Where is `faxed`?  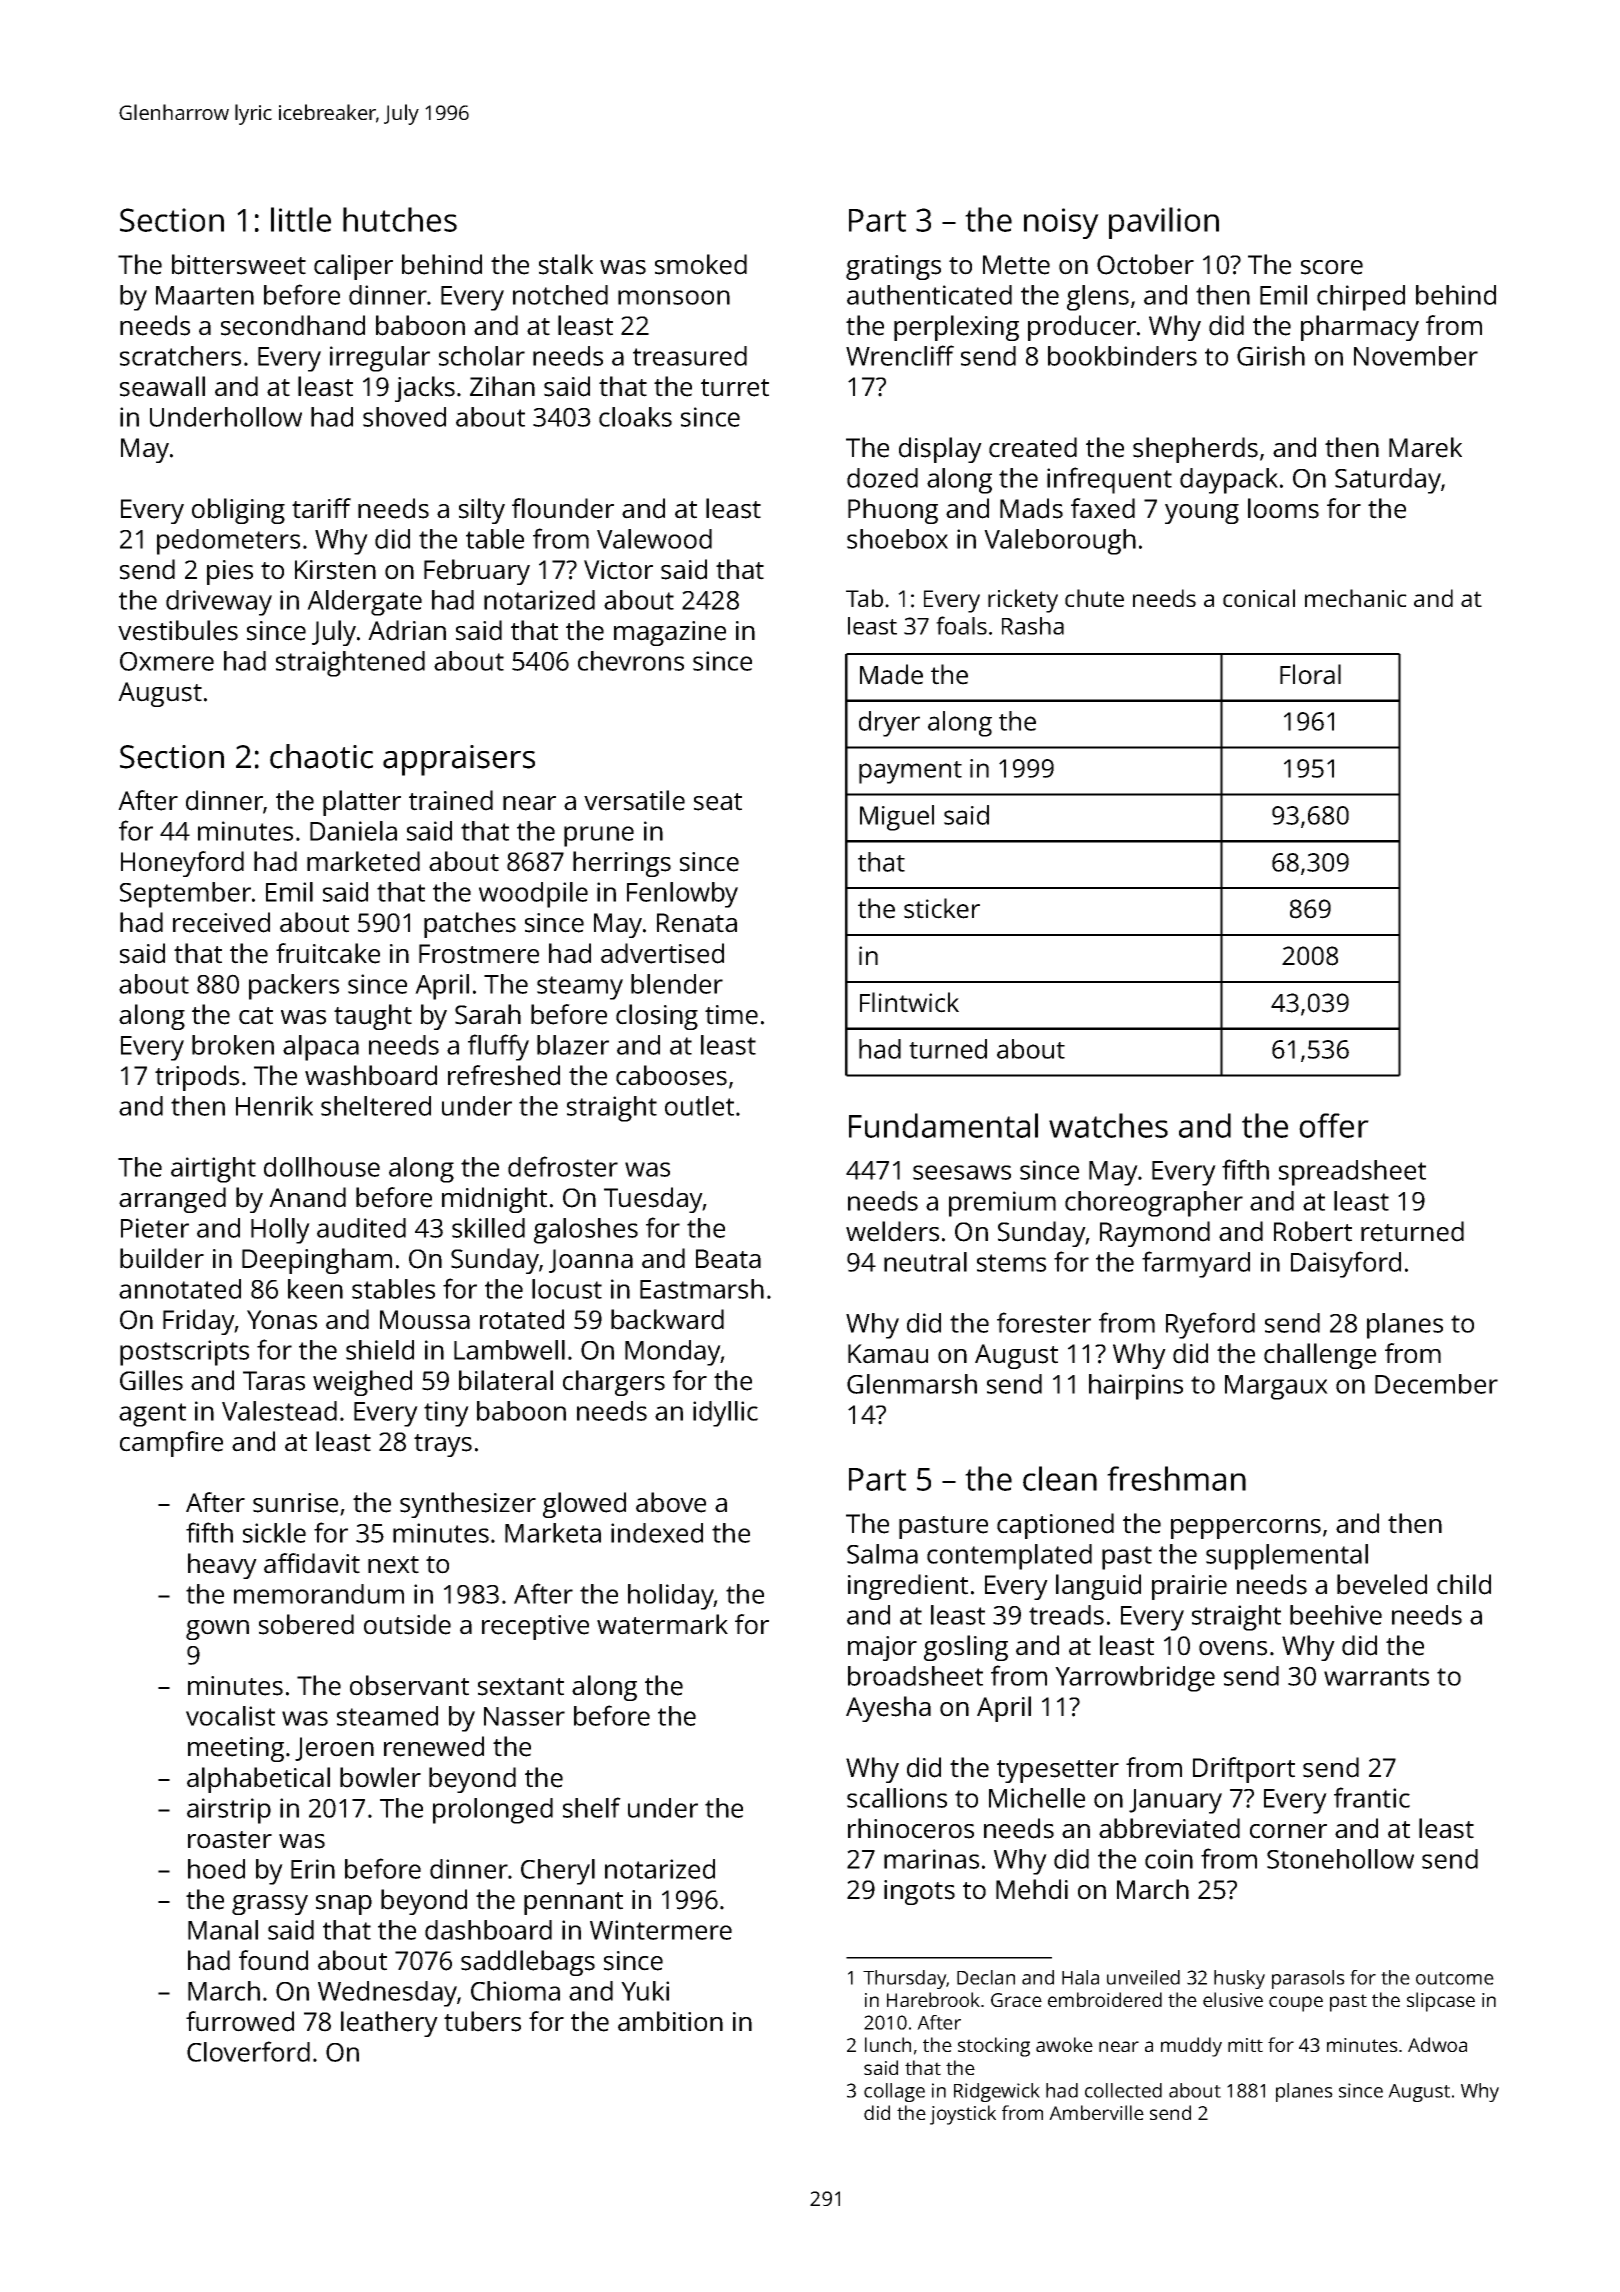
faxed is located at coordinates (1103, 508).
